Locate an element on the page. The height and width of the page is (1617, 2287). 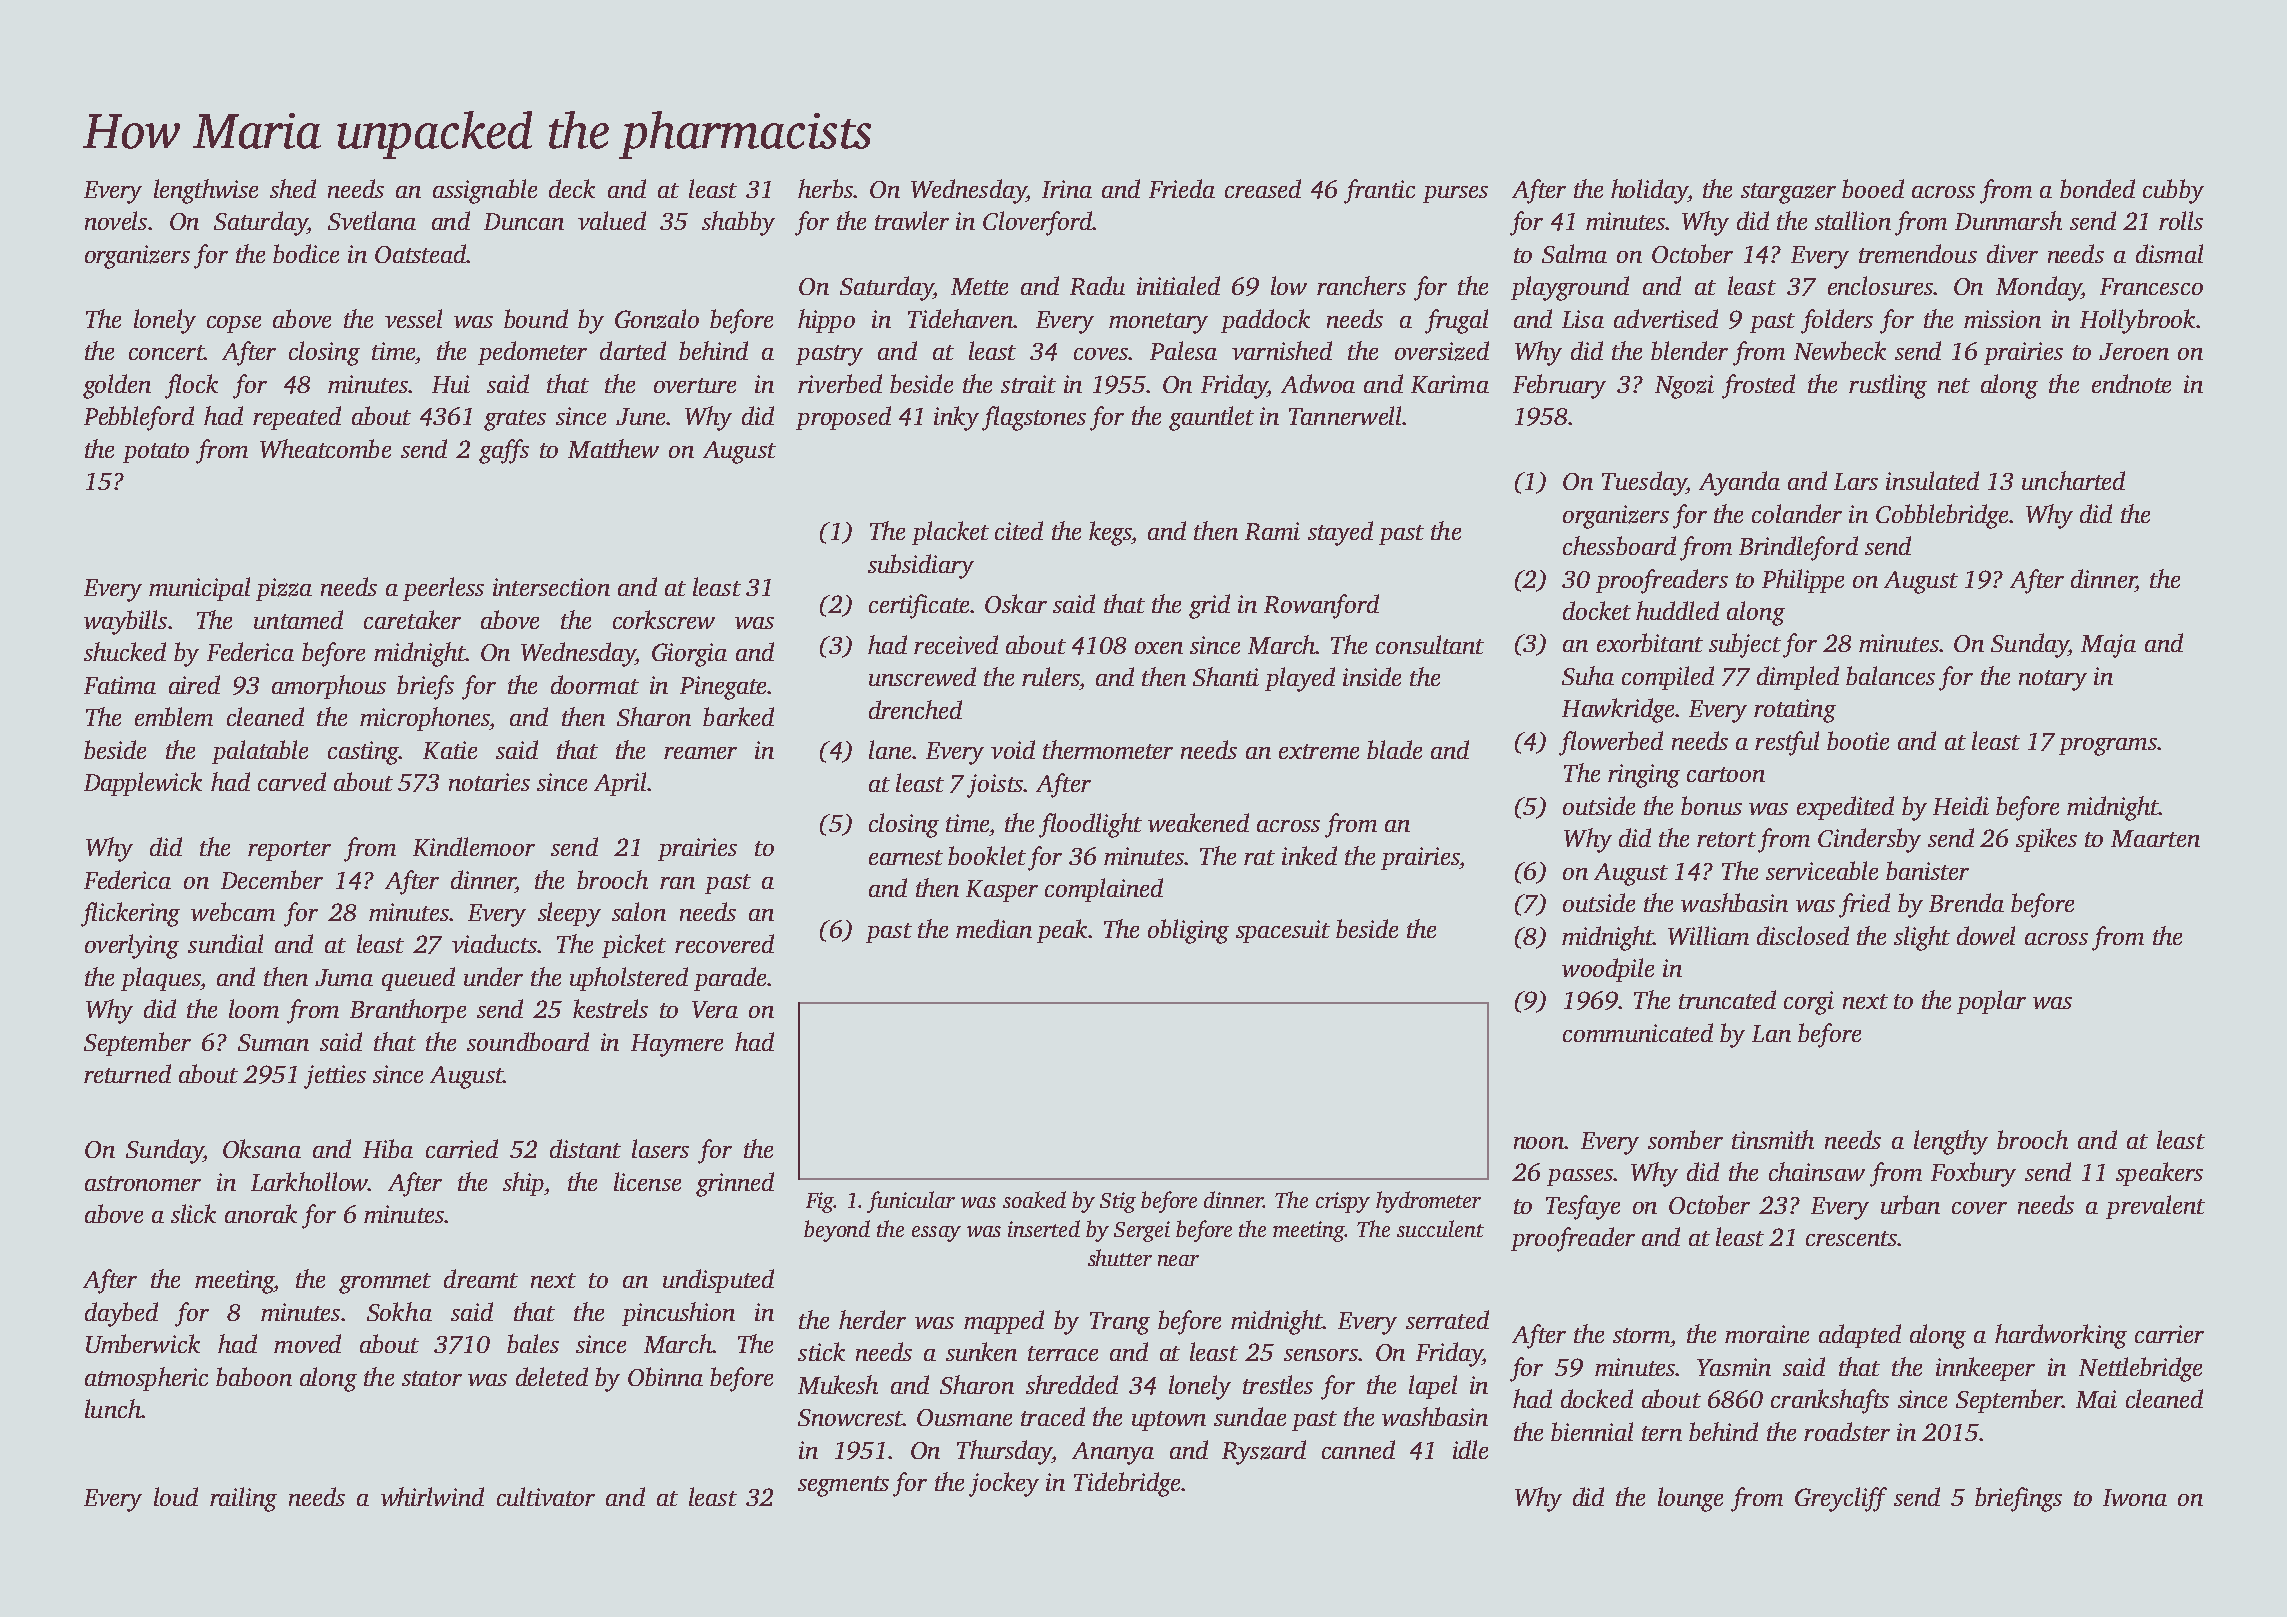
trawler is located at coordinates (912, 220).
